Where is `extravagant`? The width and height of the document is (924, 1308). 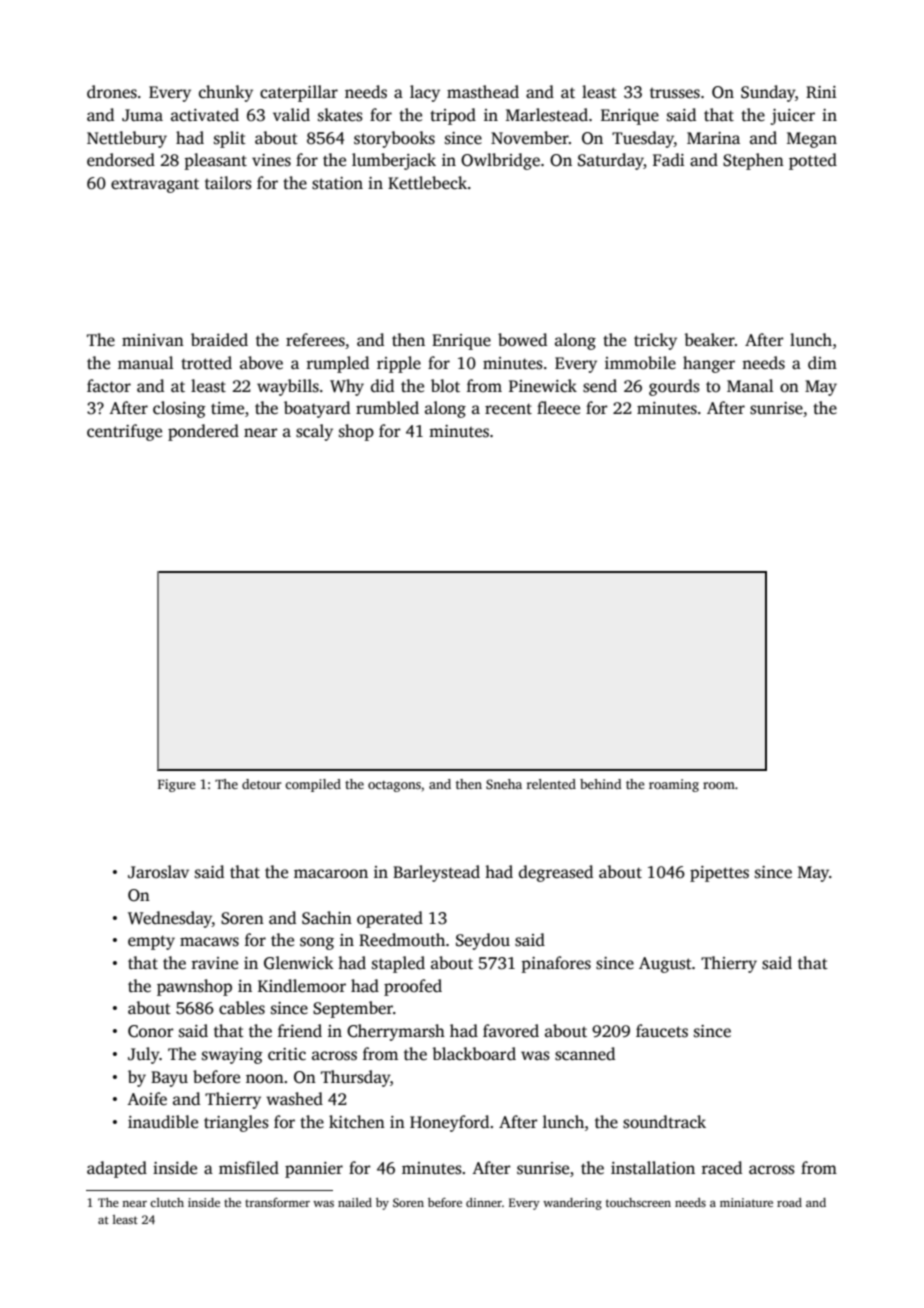
extravagant is located at coordinates (155, 185).
